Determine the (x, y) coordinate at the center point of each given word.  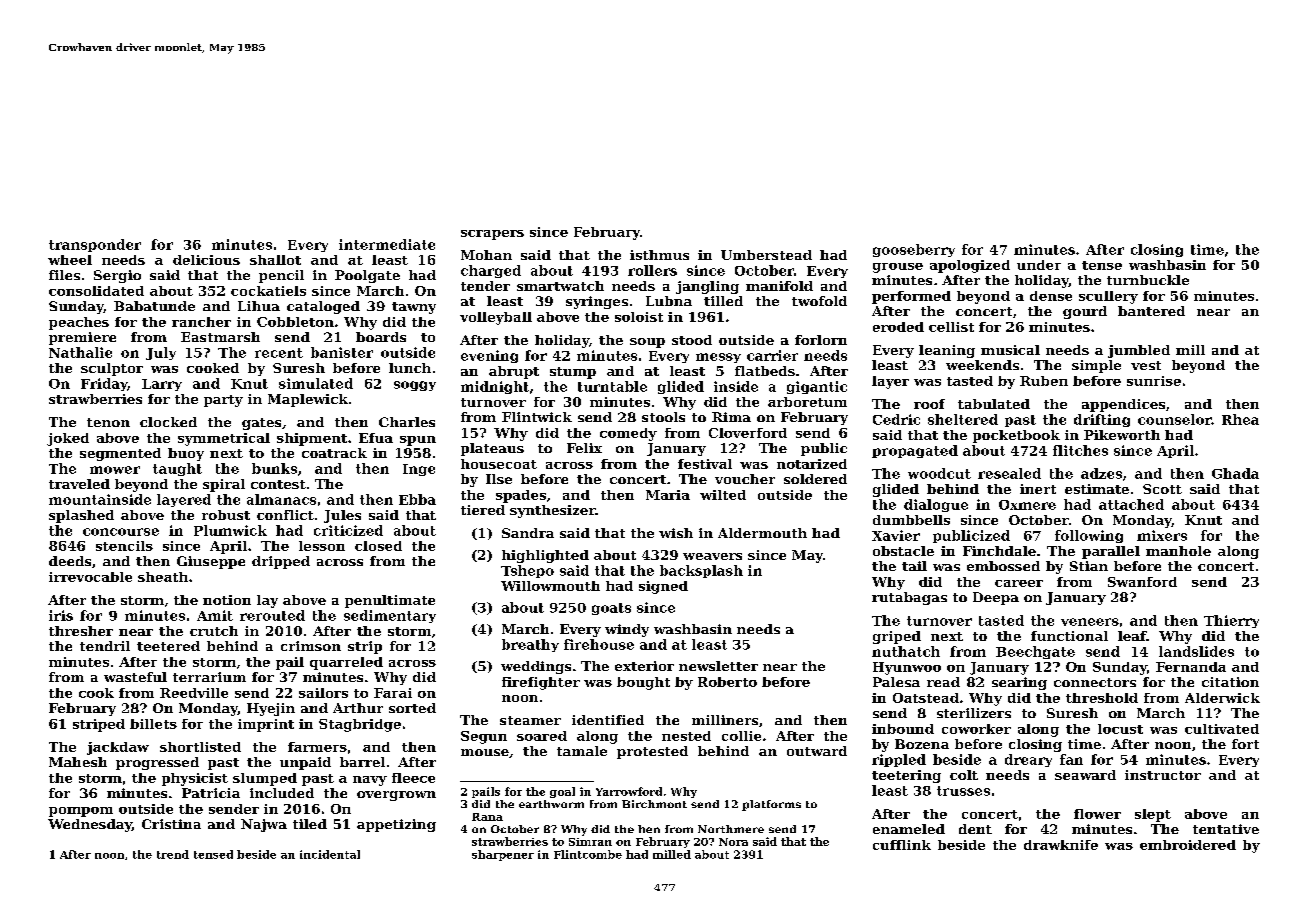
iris (61, 615)
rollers (652, 270)
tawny (414, 308)
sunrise (1154, 381)
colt (964, 775)
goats (611, 609)
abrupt (514, 372)
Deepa (996, 598)
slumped (265, 779)
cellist (951, 327)
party (223, 401)
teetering (906, 776)
